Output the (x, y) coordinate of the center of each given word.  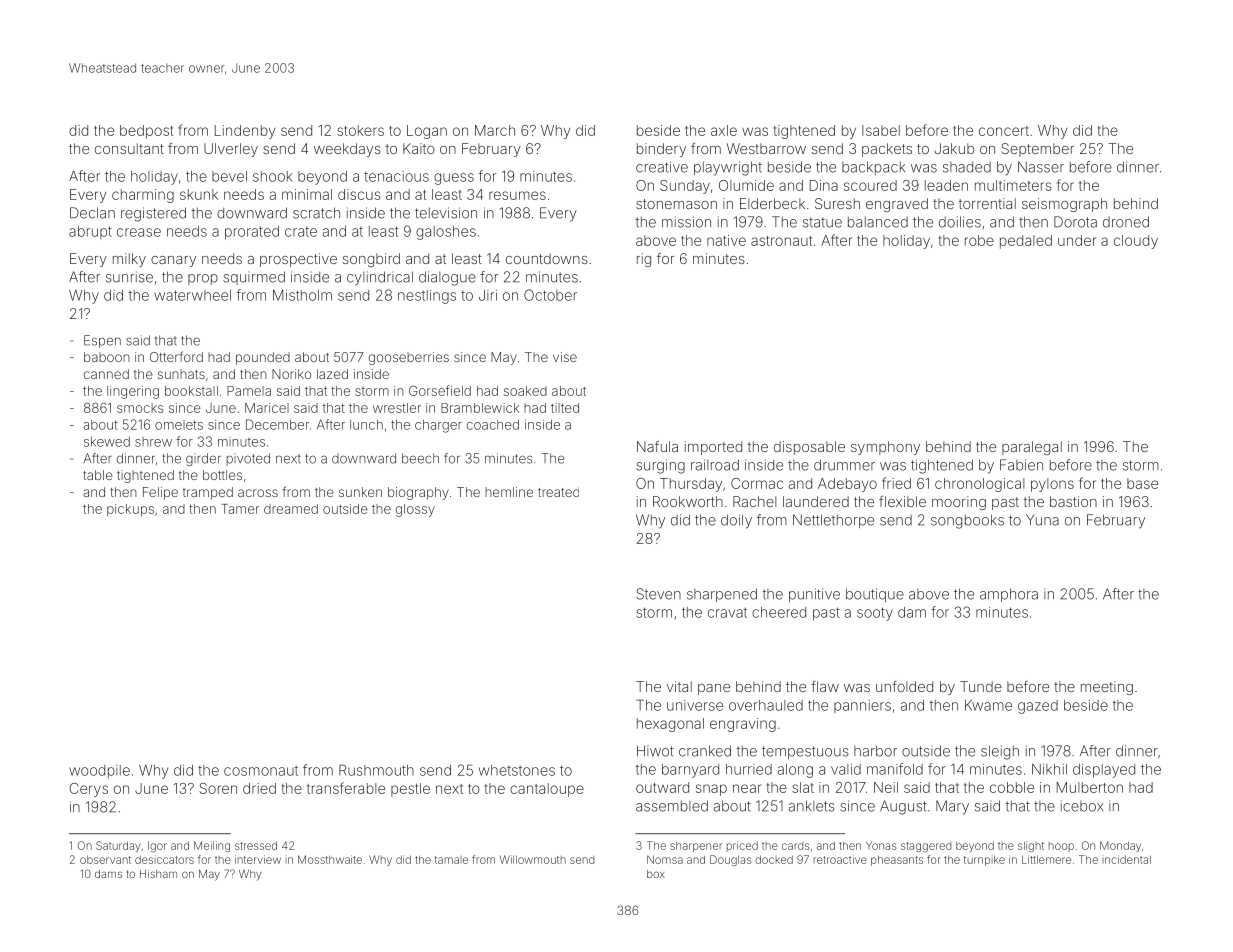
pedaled (1026, 242)
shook (272, 176)
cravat (727, 613)
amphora (1009, 595)
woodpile (99, 772)
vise (565, 357)
